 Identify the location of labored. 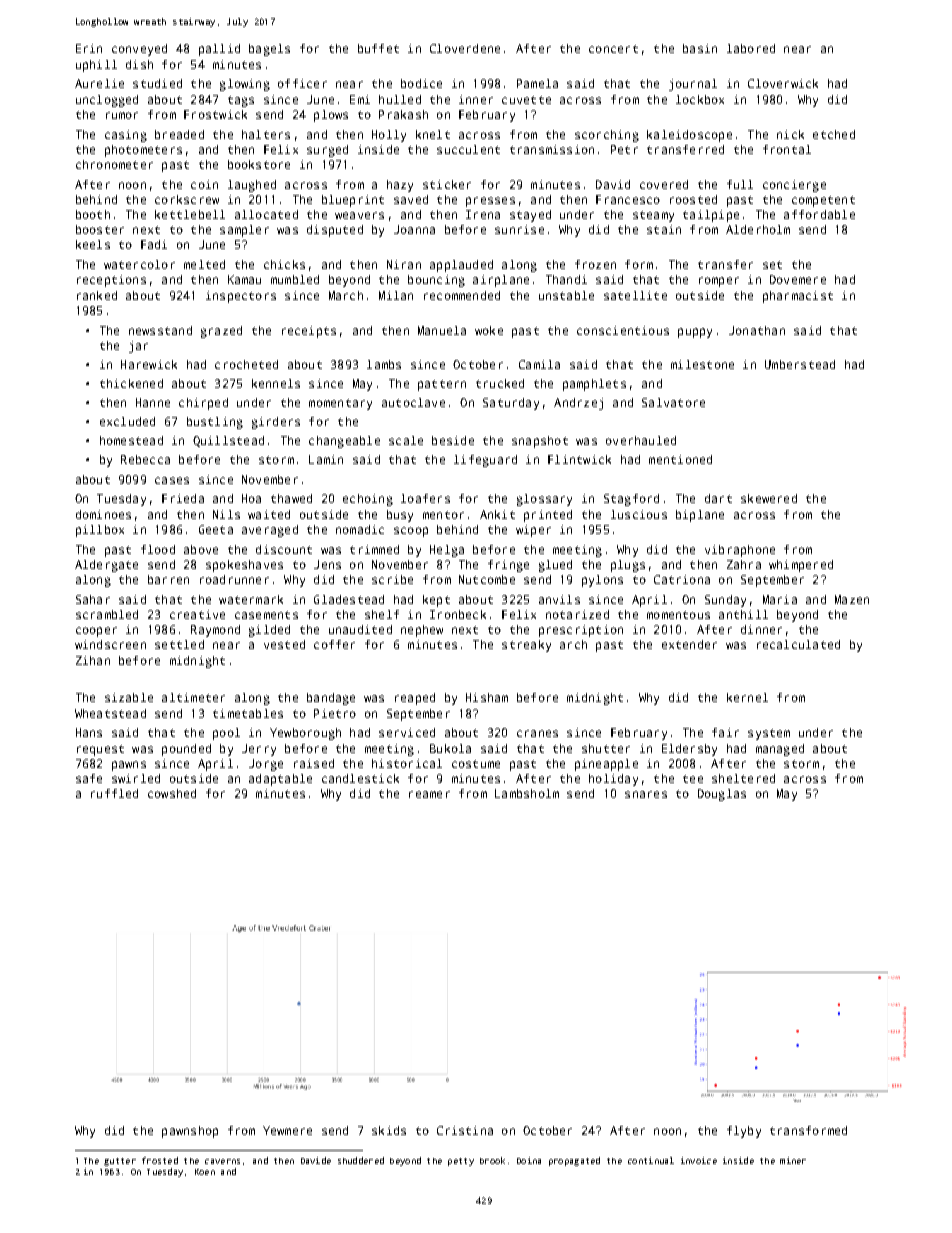
(751, 48).
